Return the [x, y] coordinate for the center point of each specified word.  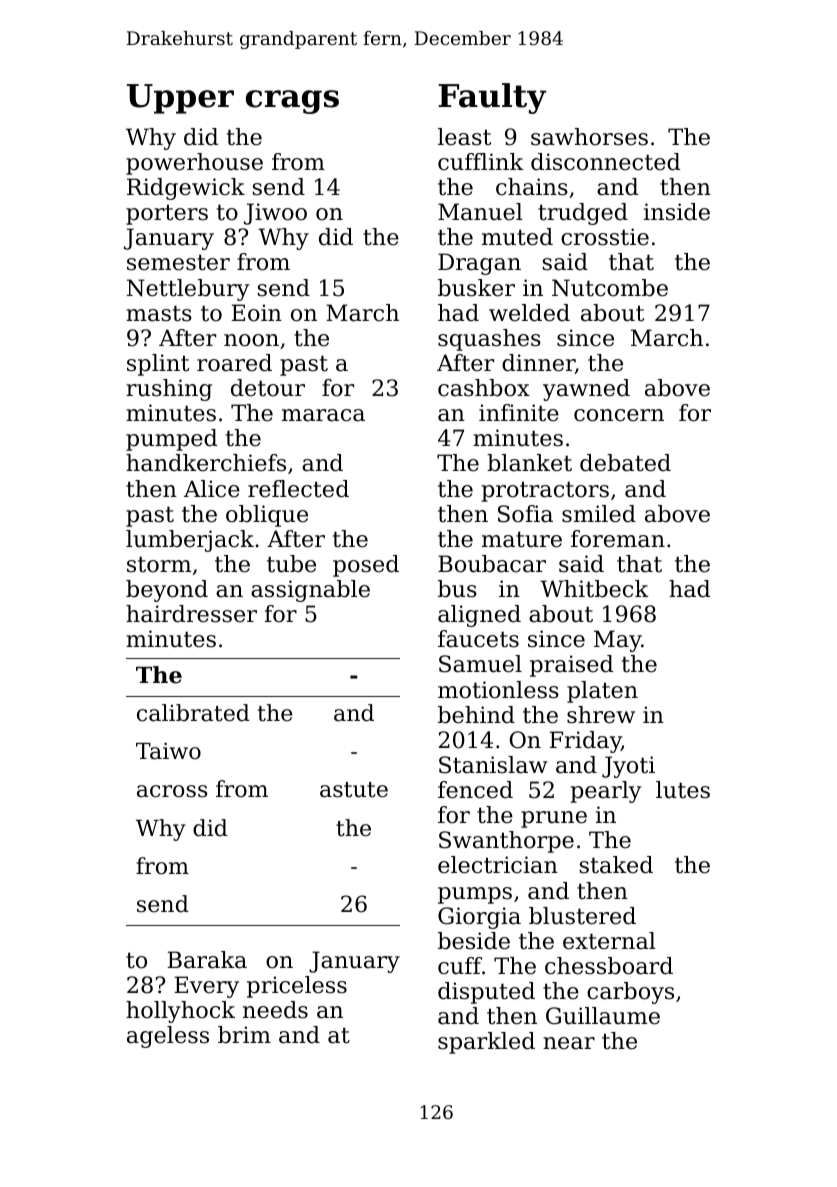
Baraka [207, 960]
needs [275, 1010]
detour [268, 388]
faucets [478, 639]
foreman [618, 539]
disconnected [605, 162]
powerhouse [194, 164]
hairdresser [191, 614]
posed [366, 566]
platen [602, 692]
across [172, 791]
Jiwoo [275, 214]
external [609, 941]
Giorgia [479, 918]
